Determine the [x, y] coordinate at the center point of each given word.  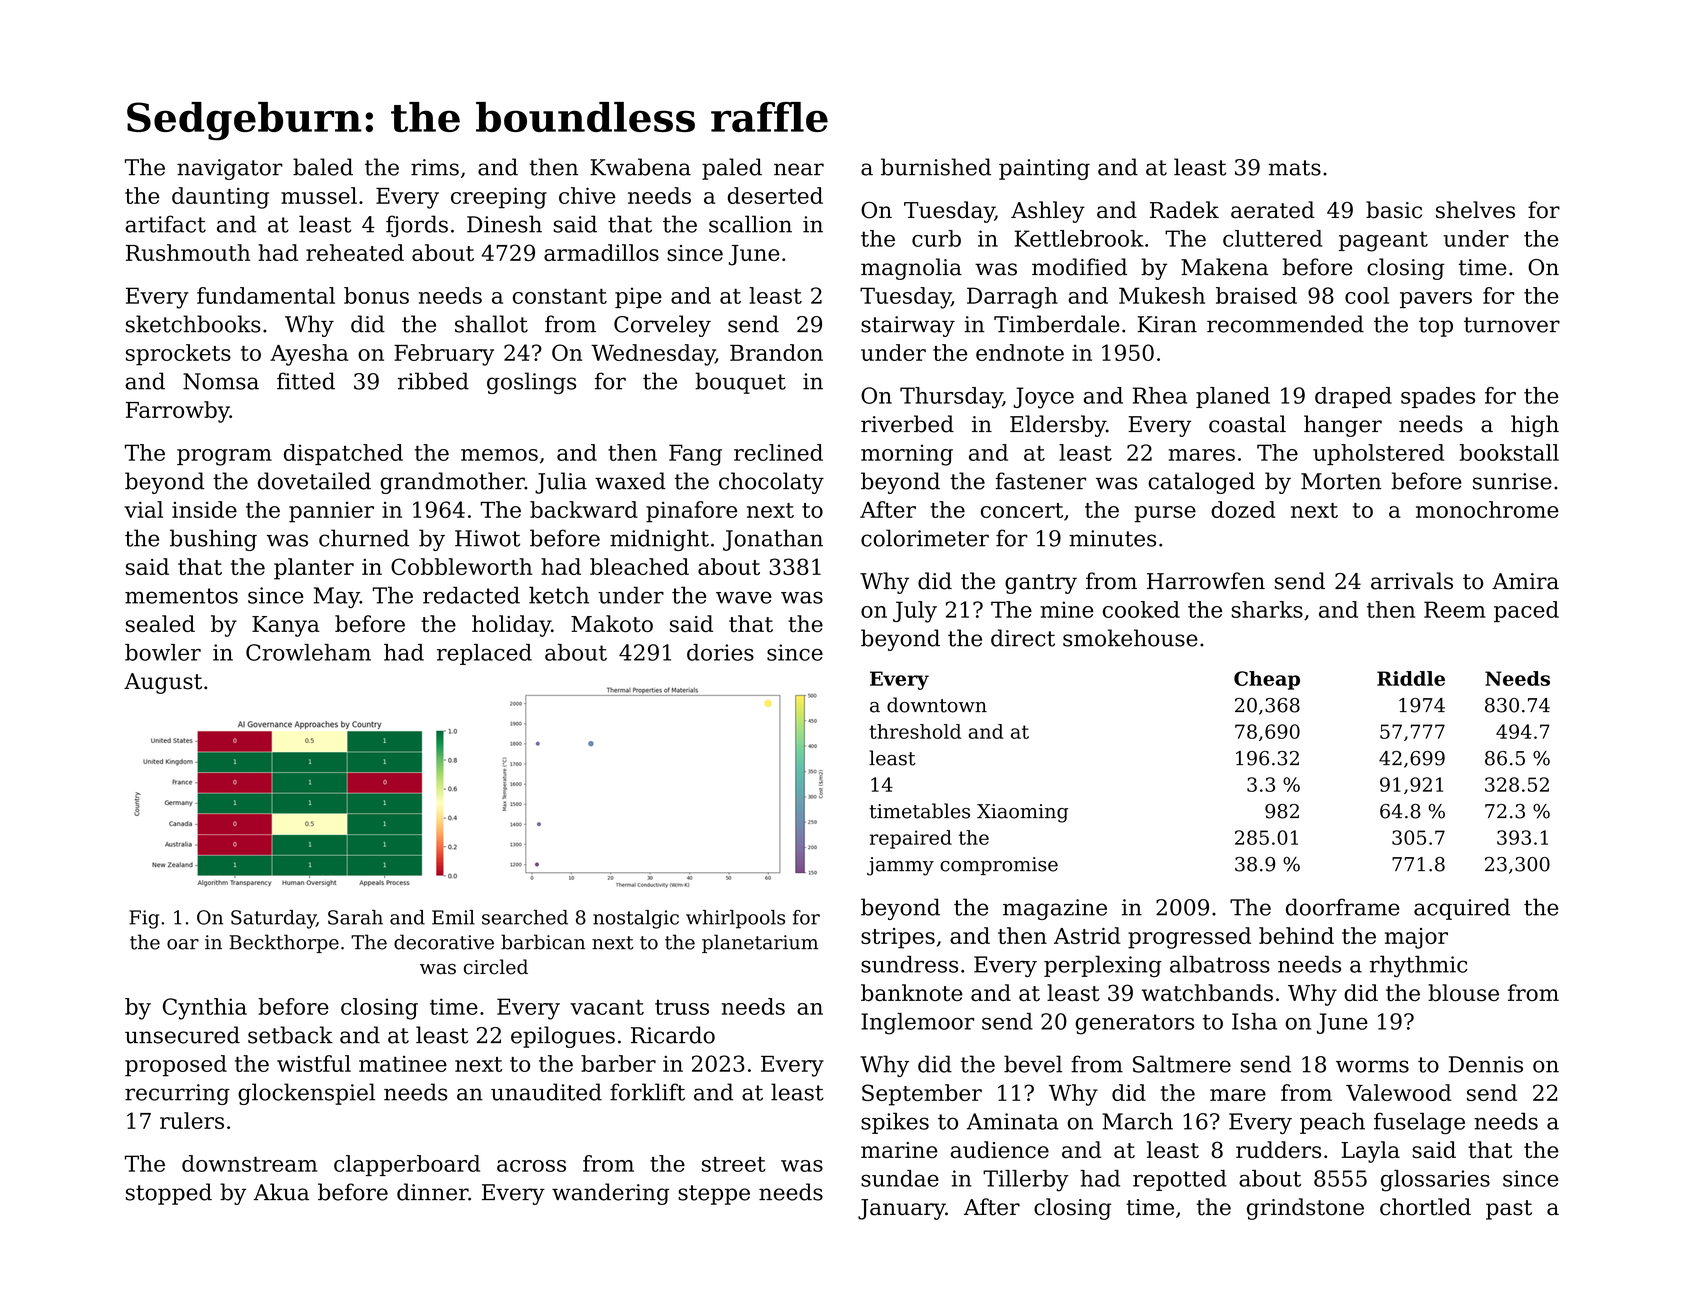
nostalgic [636, 919]
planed [1233, 397]
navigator [230, 169]
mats [1295, 168]
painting [1044, 169]
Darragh [1012, 298]
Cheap [1267, 680]
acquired [1462, 909]
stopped [169, 1194]
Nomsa [221, 381]
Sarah [355, 917]
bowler [163, 652]
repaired [911, 839]
